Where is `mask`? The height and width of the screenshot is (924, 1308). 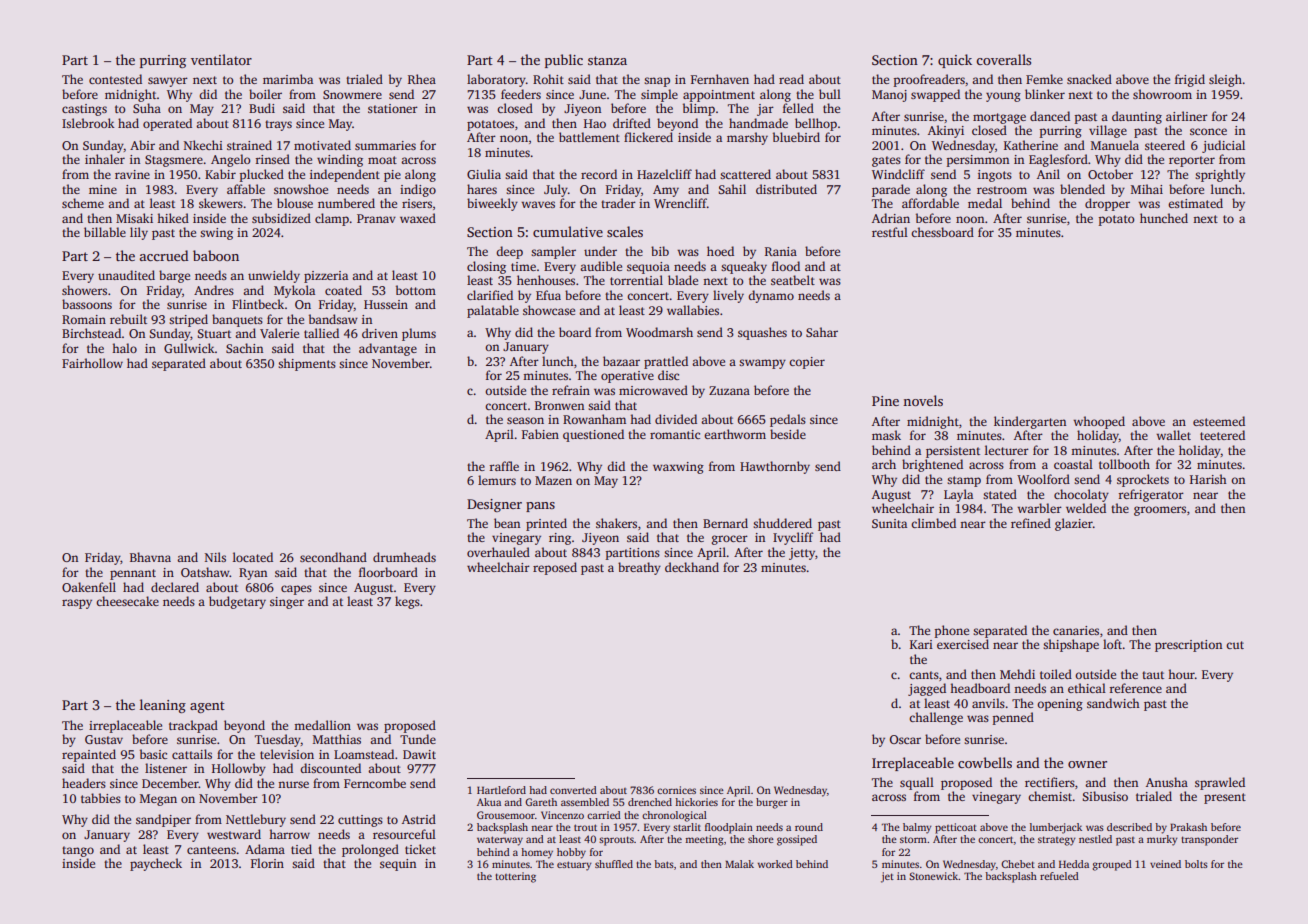 mask is located at coordinates (886, 435).
